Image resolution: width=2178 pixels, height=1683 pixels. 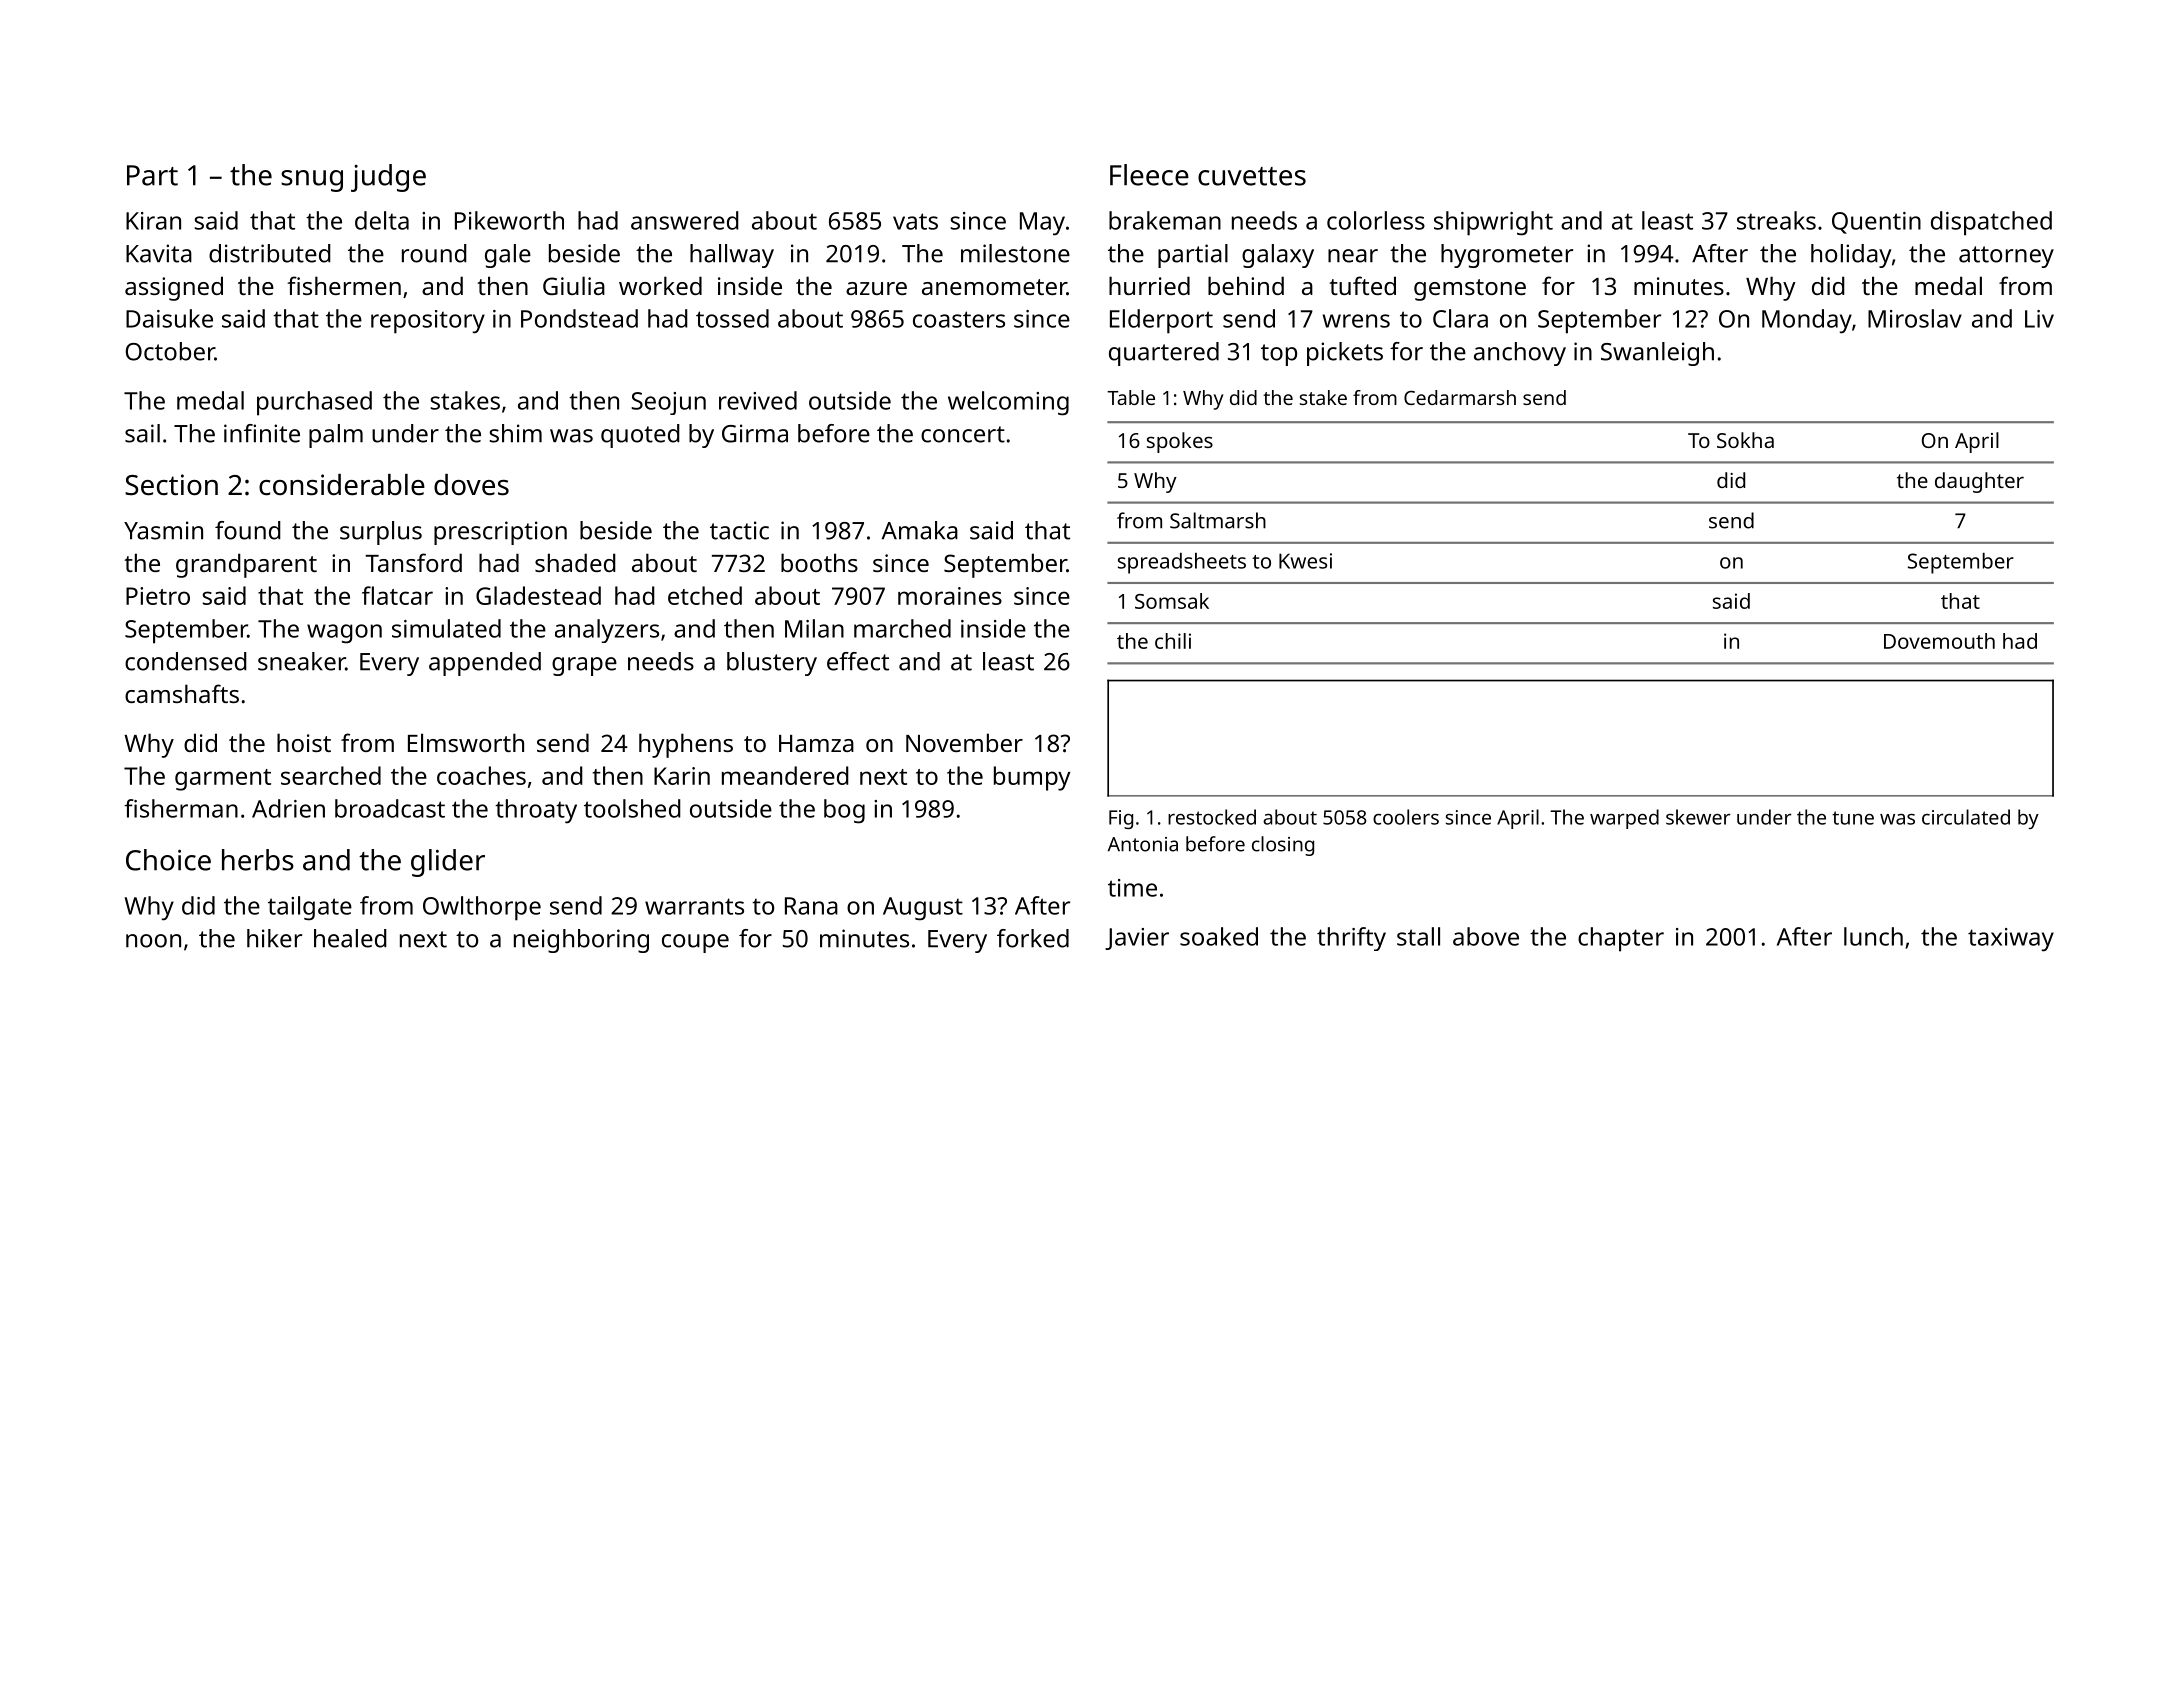 What do you see at coordinates (1218, 520) in the screenshot?
I see `Saltmarsh` at bounding box center [1218, 520].
